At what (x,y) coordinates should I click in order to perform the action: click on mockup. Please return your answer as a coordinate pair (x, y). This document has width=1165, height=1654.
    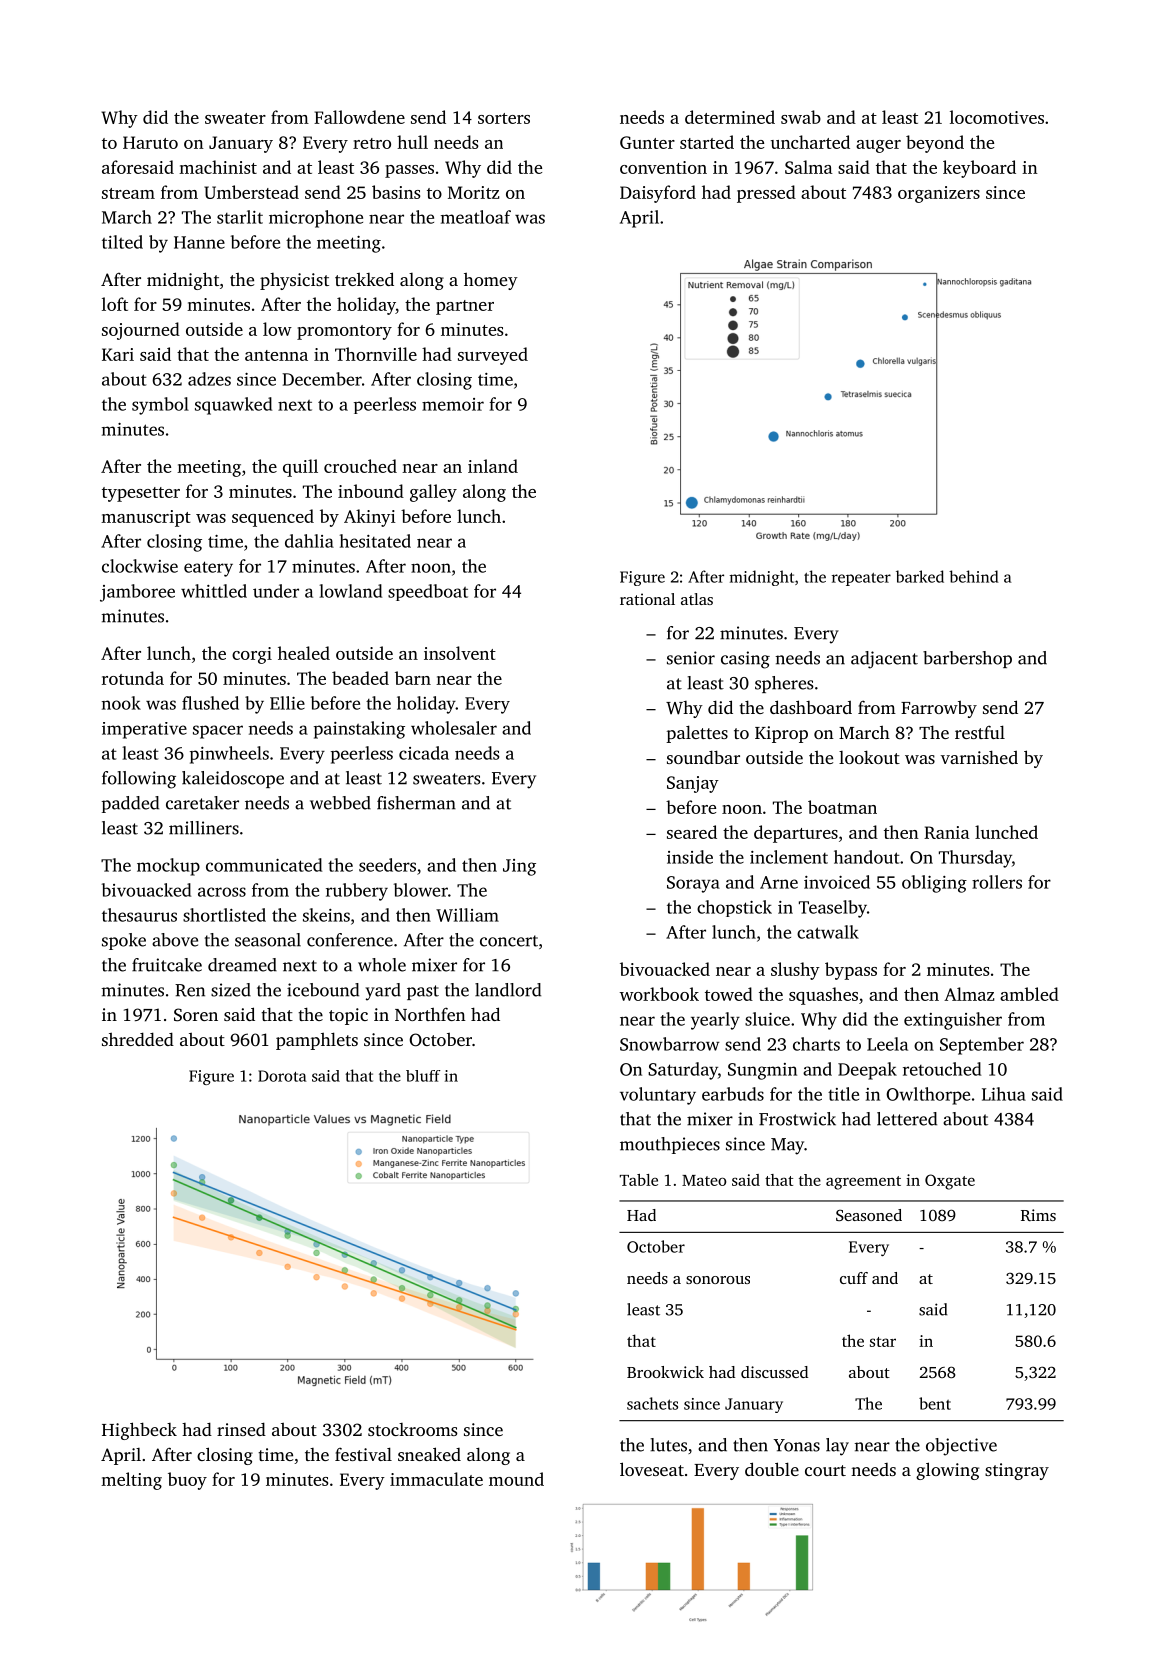
    Looking at the image, I should click on (168, 867).
